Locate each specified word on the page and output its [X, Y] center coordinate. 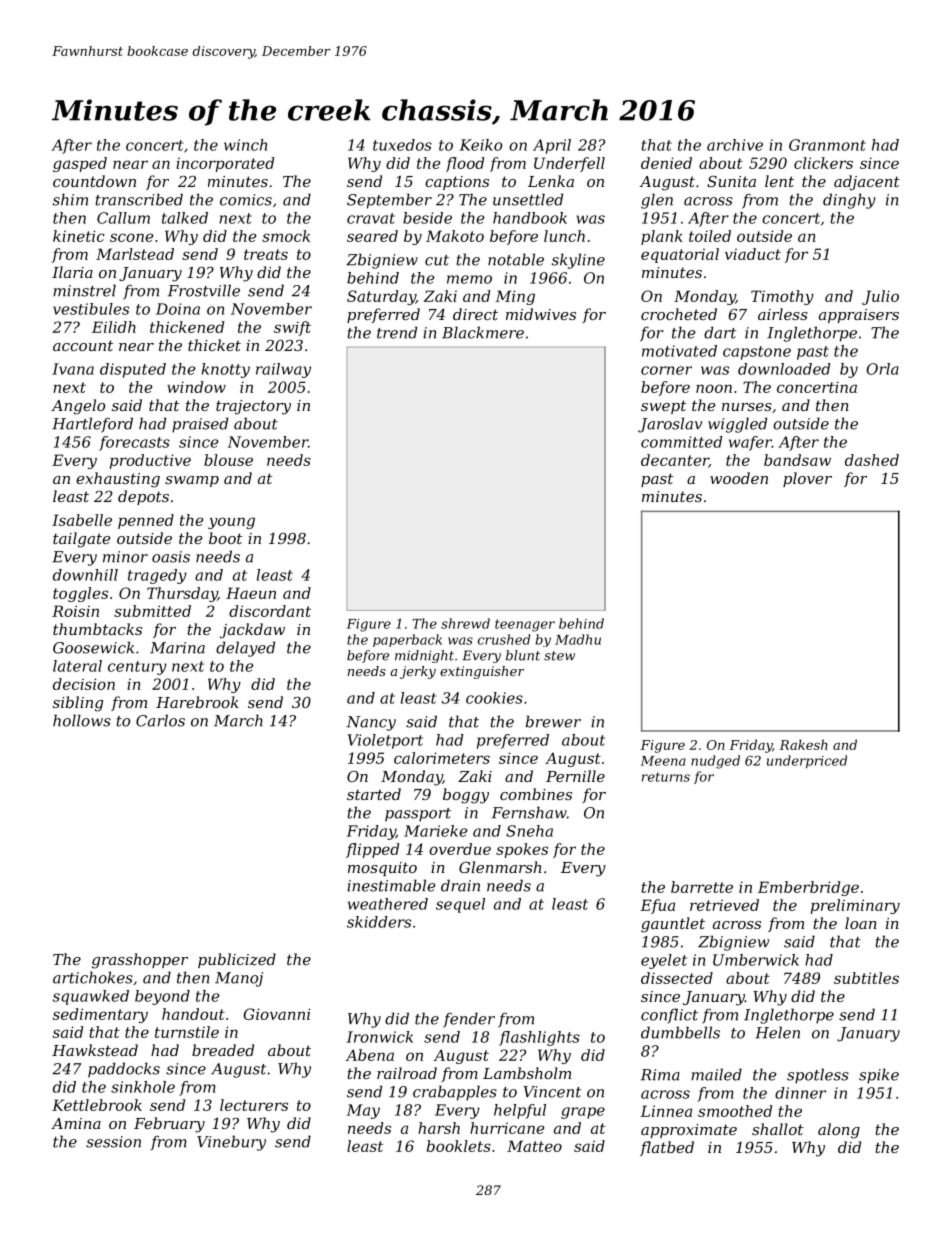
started [374, 794]
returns [666, 777]
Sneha [529, 831]
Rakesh [803, 744]
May [363, 1111]
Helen [777, 1032]
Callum [123, 218]
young [231, 523]
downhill [85, 575]
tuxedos [402, 145]
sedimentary [100, 1015]
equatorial [680, 255]
